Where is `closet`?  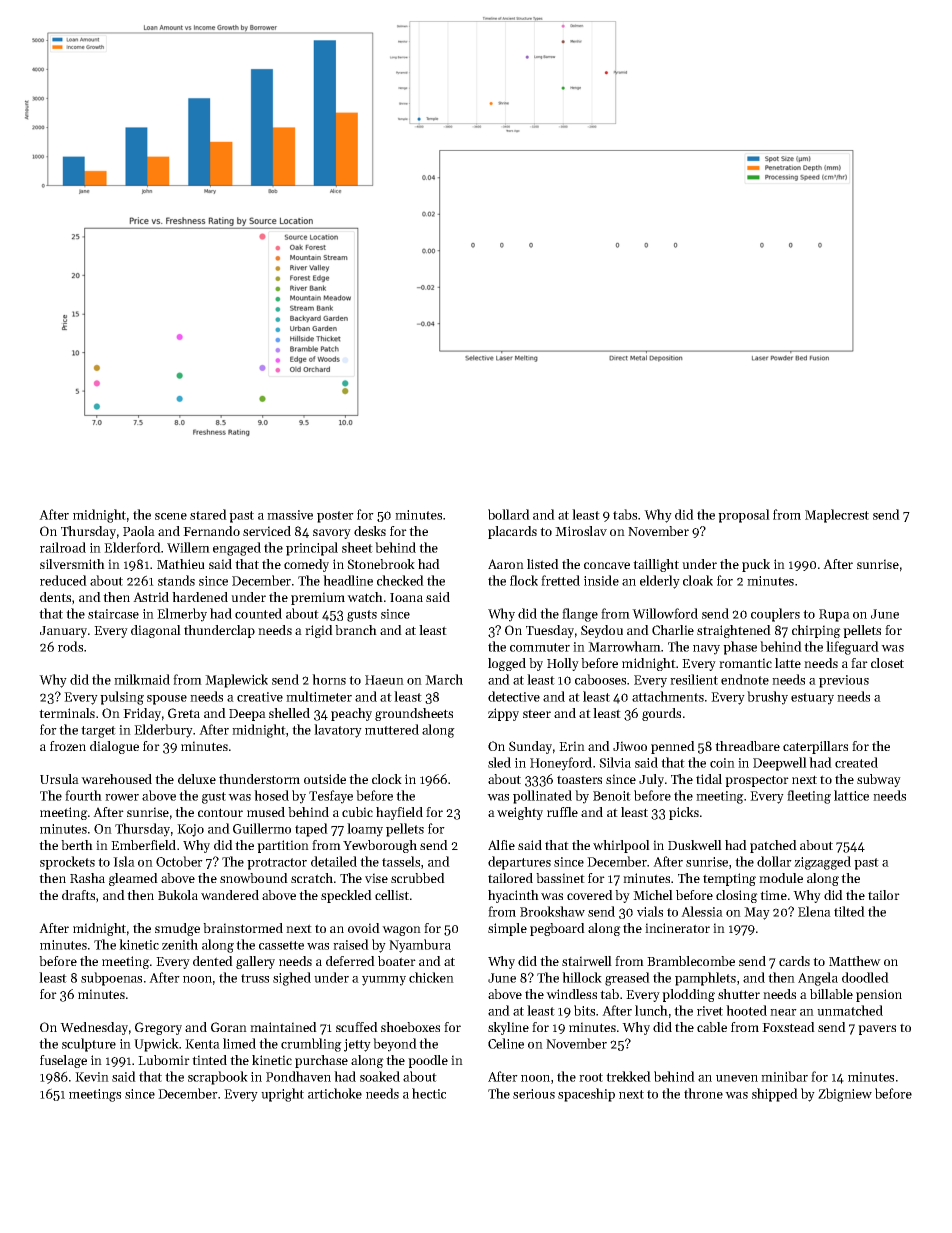
closet is located at coordinates (887, 663).
